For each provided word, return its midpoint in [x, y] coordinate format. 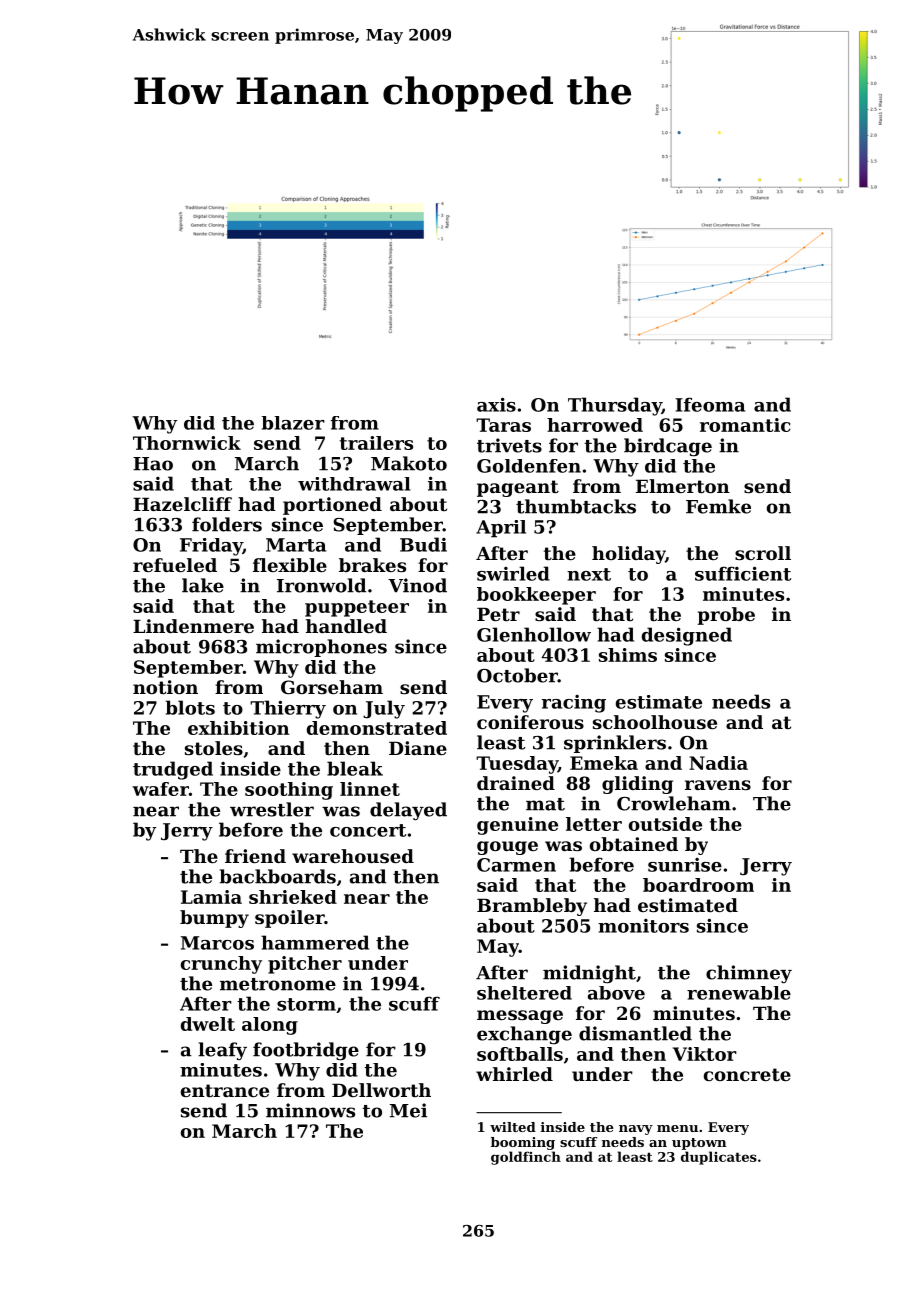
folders [227, 524]
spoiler [290, 919]
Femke [718, 506]
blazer [293, 423]
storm [306, 1004]
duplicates [719, 1158]
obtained [634, 844]
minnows [310, 1110]
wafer [160, 789]
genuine [517, 826]
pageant [518, 488]
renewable [739, 993]
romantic [745, 425]
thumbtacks [576, 506]
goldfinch [526, 1158]
